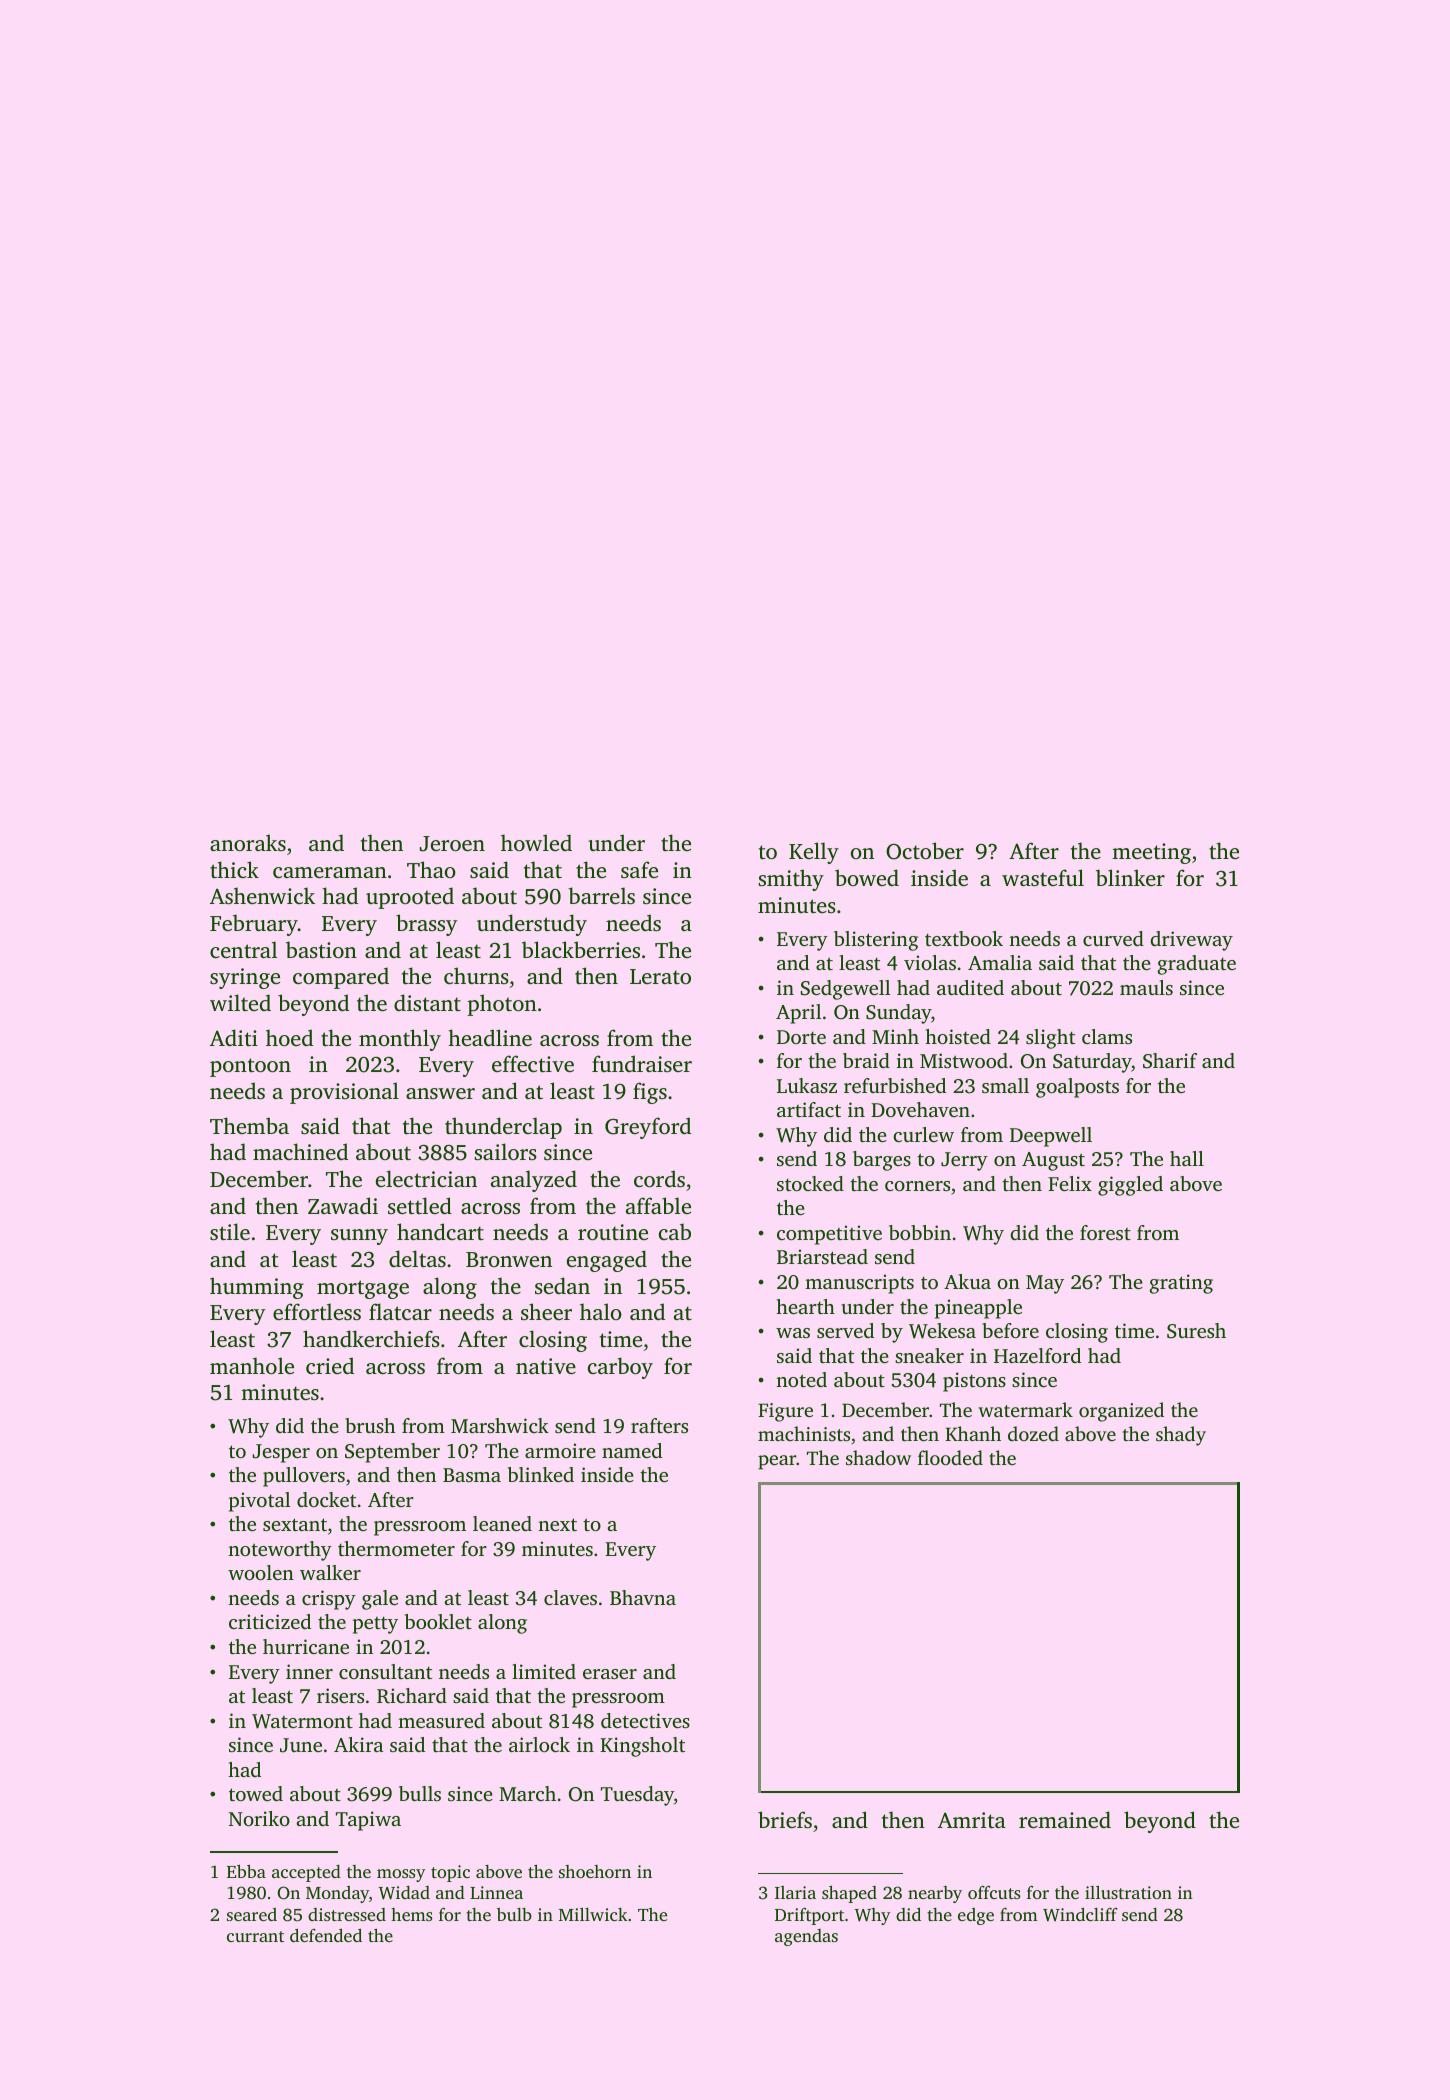  Describe the element at coordinates (1005, 1085) in the document. I see `small` at that location.
